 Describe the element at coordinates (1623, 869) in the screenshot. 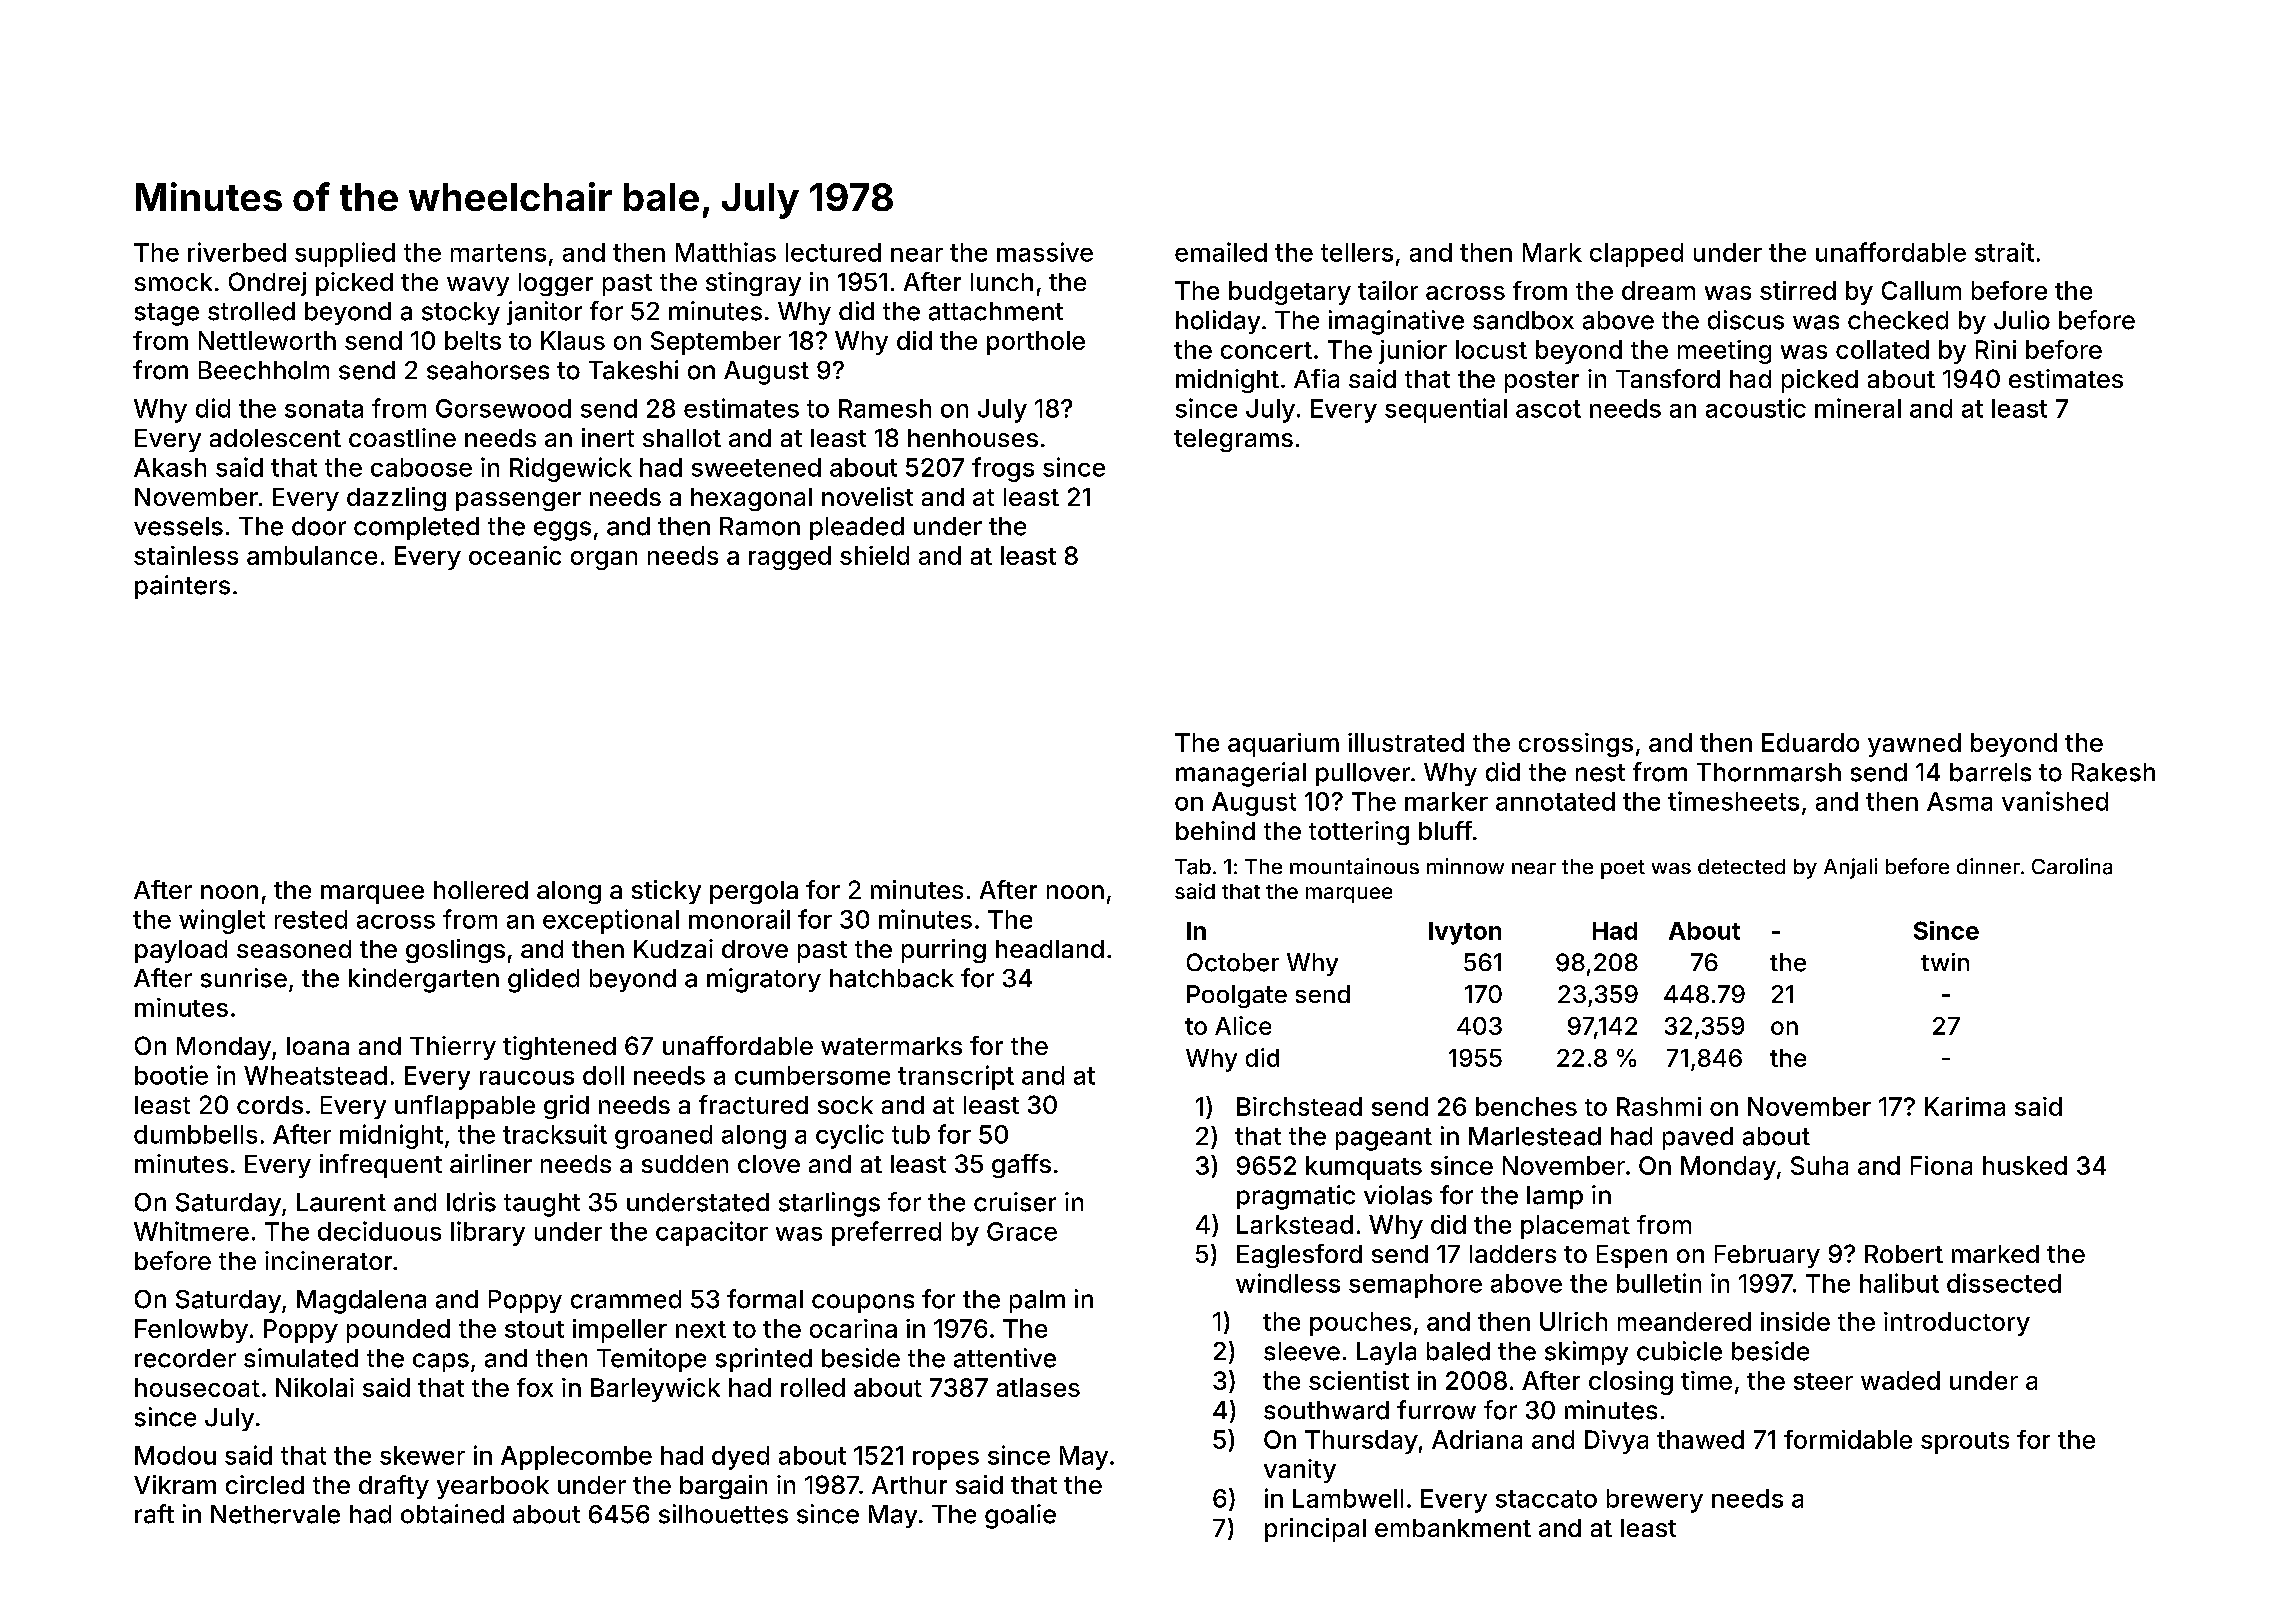

I see `poet` at that location.
